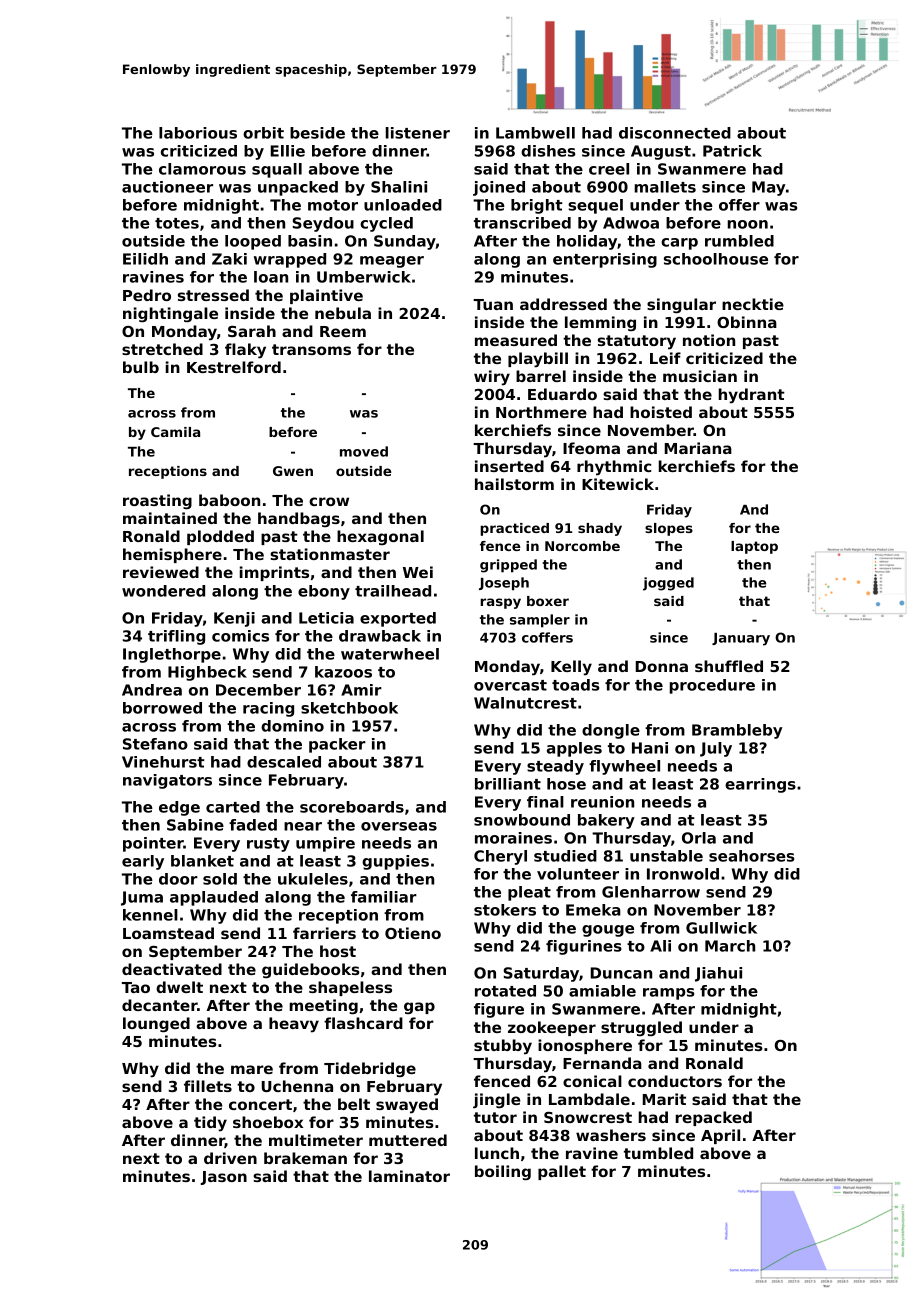 Image resolution: width=924 pixels, height=1308 pixels. What do you see at coordinates (175, 432) in the page?
I see `Camila` at bounding box center [175, 432].
